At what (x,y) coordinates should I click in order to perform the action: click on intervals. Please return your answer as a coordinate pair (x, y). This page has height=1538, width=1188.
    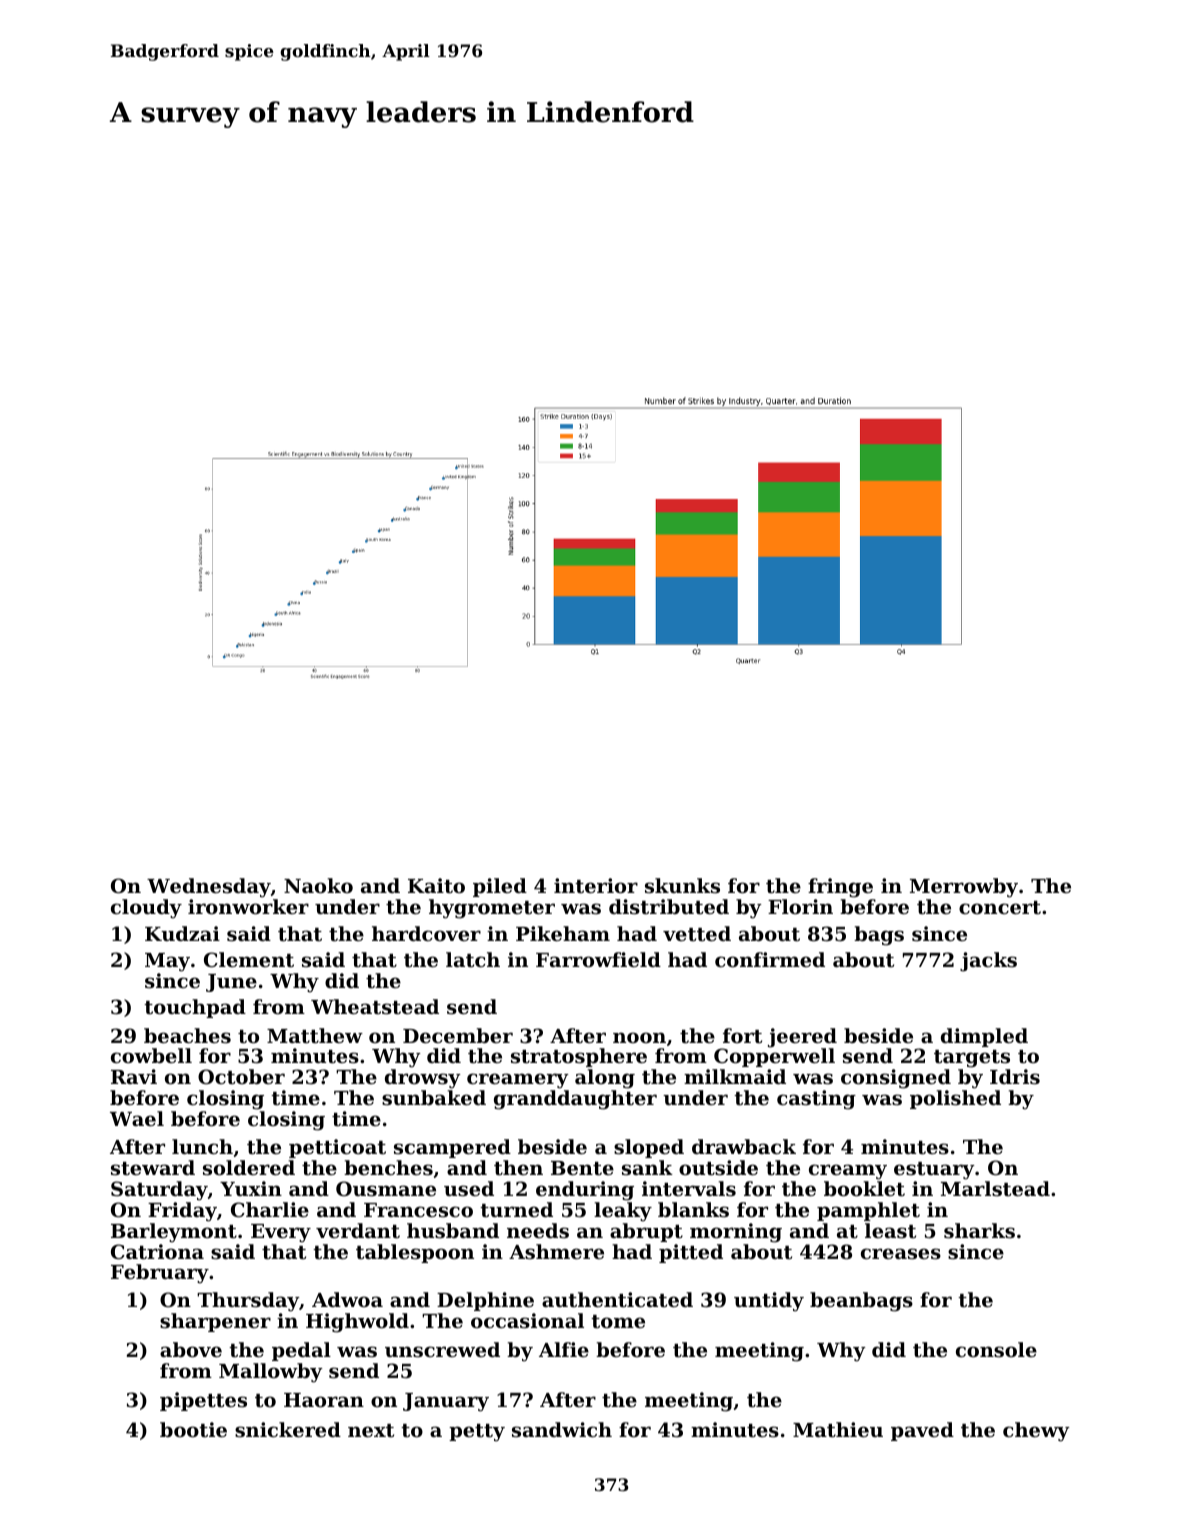
    Looking at the image, I should click on (689, 1189).
